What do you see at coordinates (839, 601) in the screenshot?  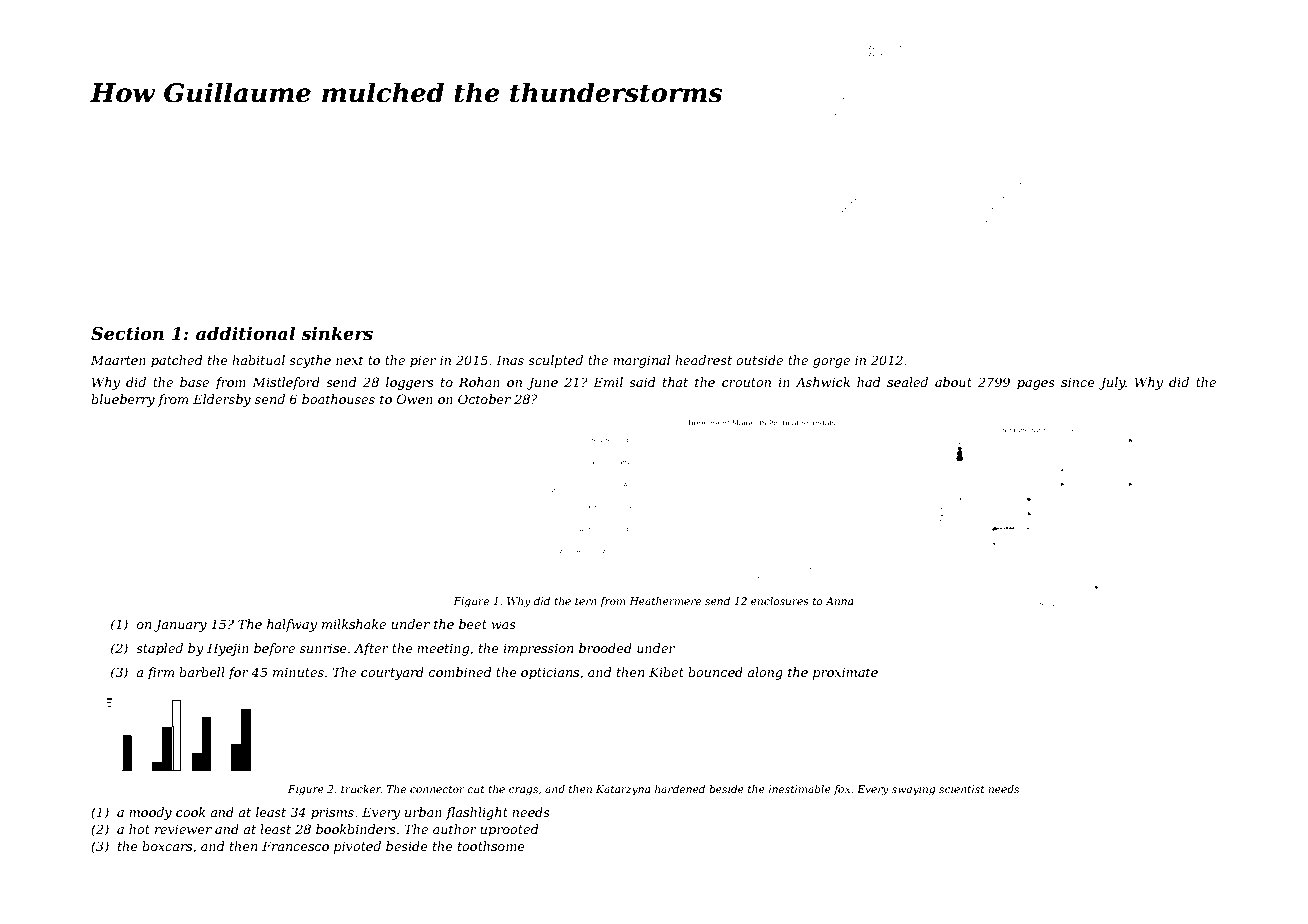 I see `Anna` at bounding box center [839, 601].
